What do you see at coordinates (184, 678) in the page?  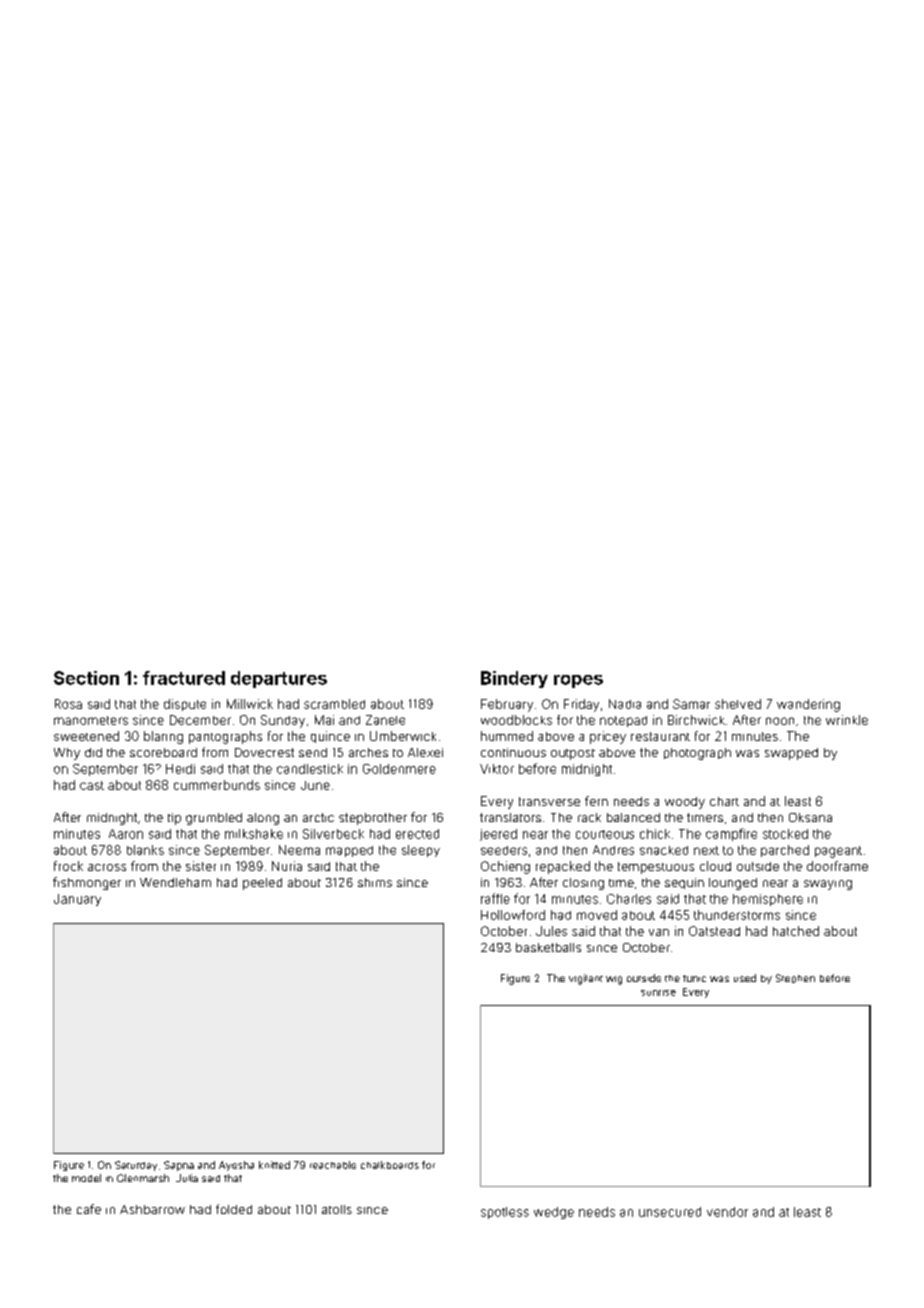 I see `fractured` at bounding box center [184, 678].
